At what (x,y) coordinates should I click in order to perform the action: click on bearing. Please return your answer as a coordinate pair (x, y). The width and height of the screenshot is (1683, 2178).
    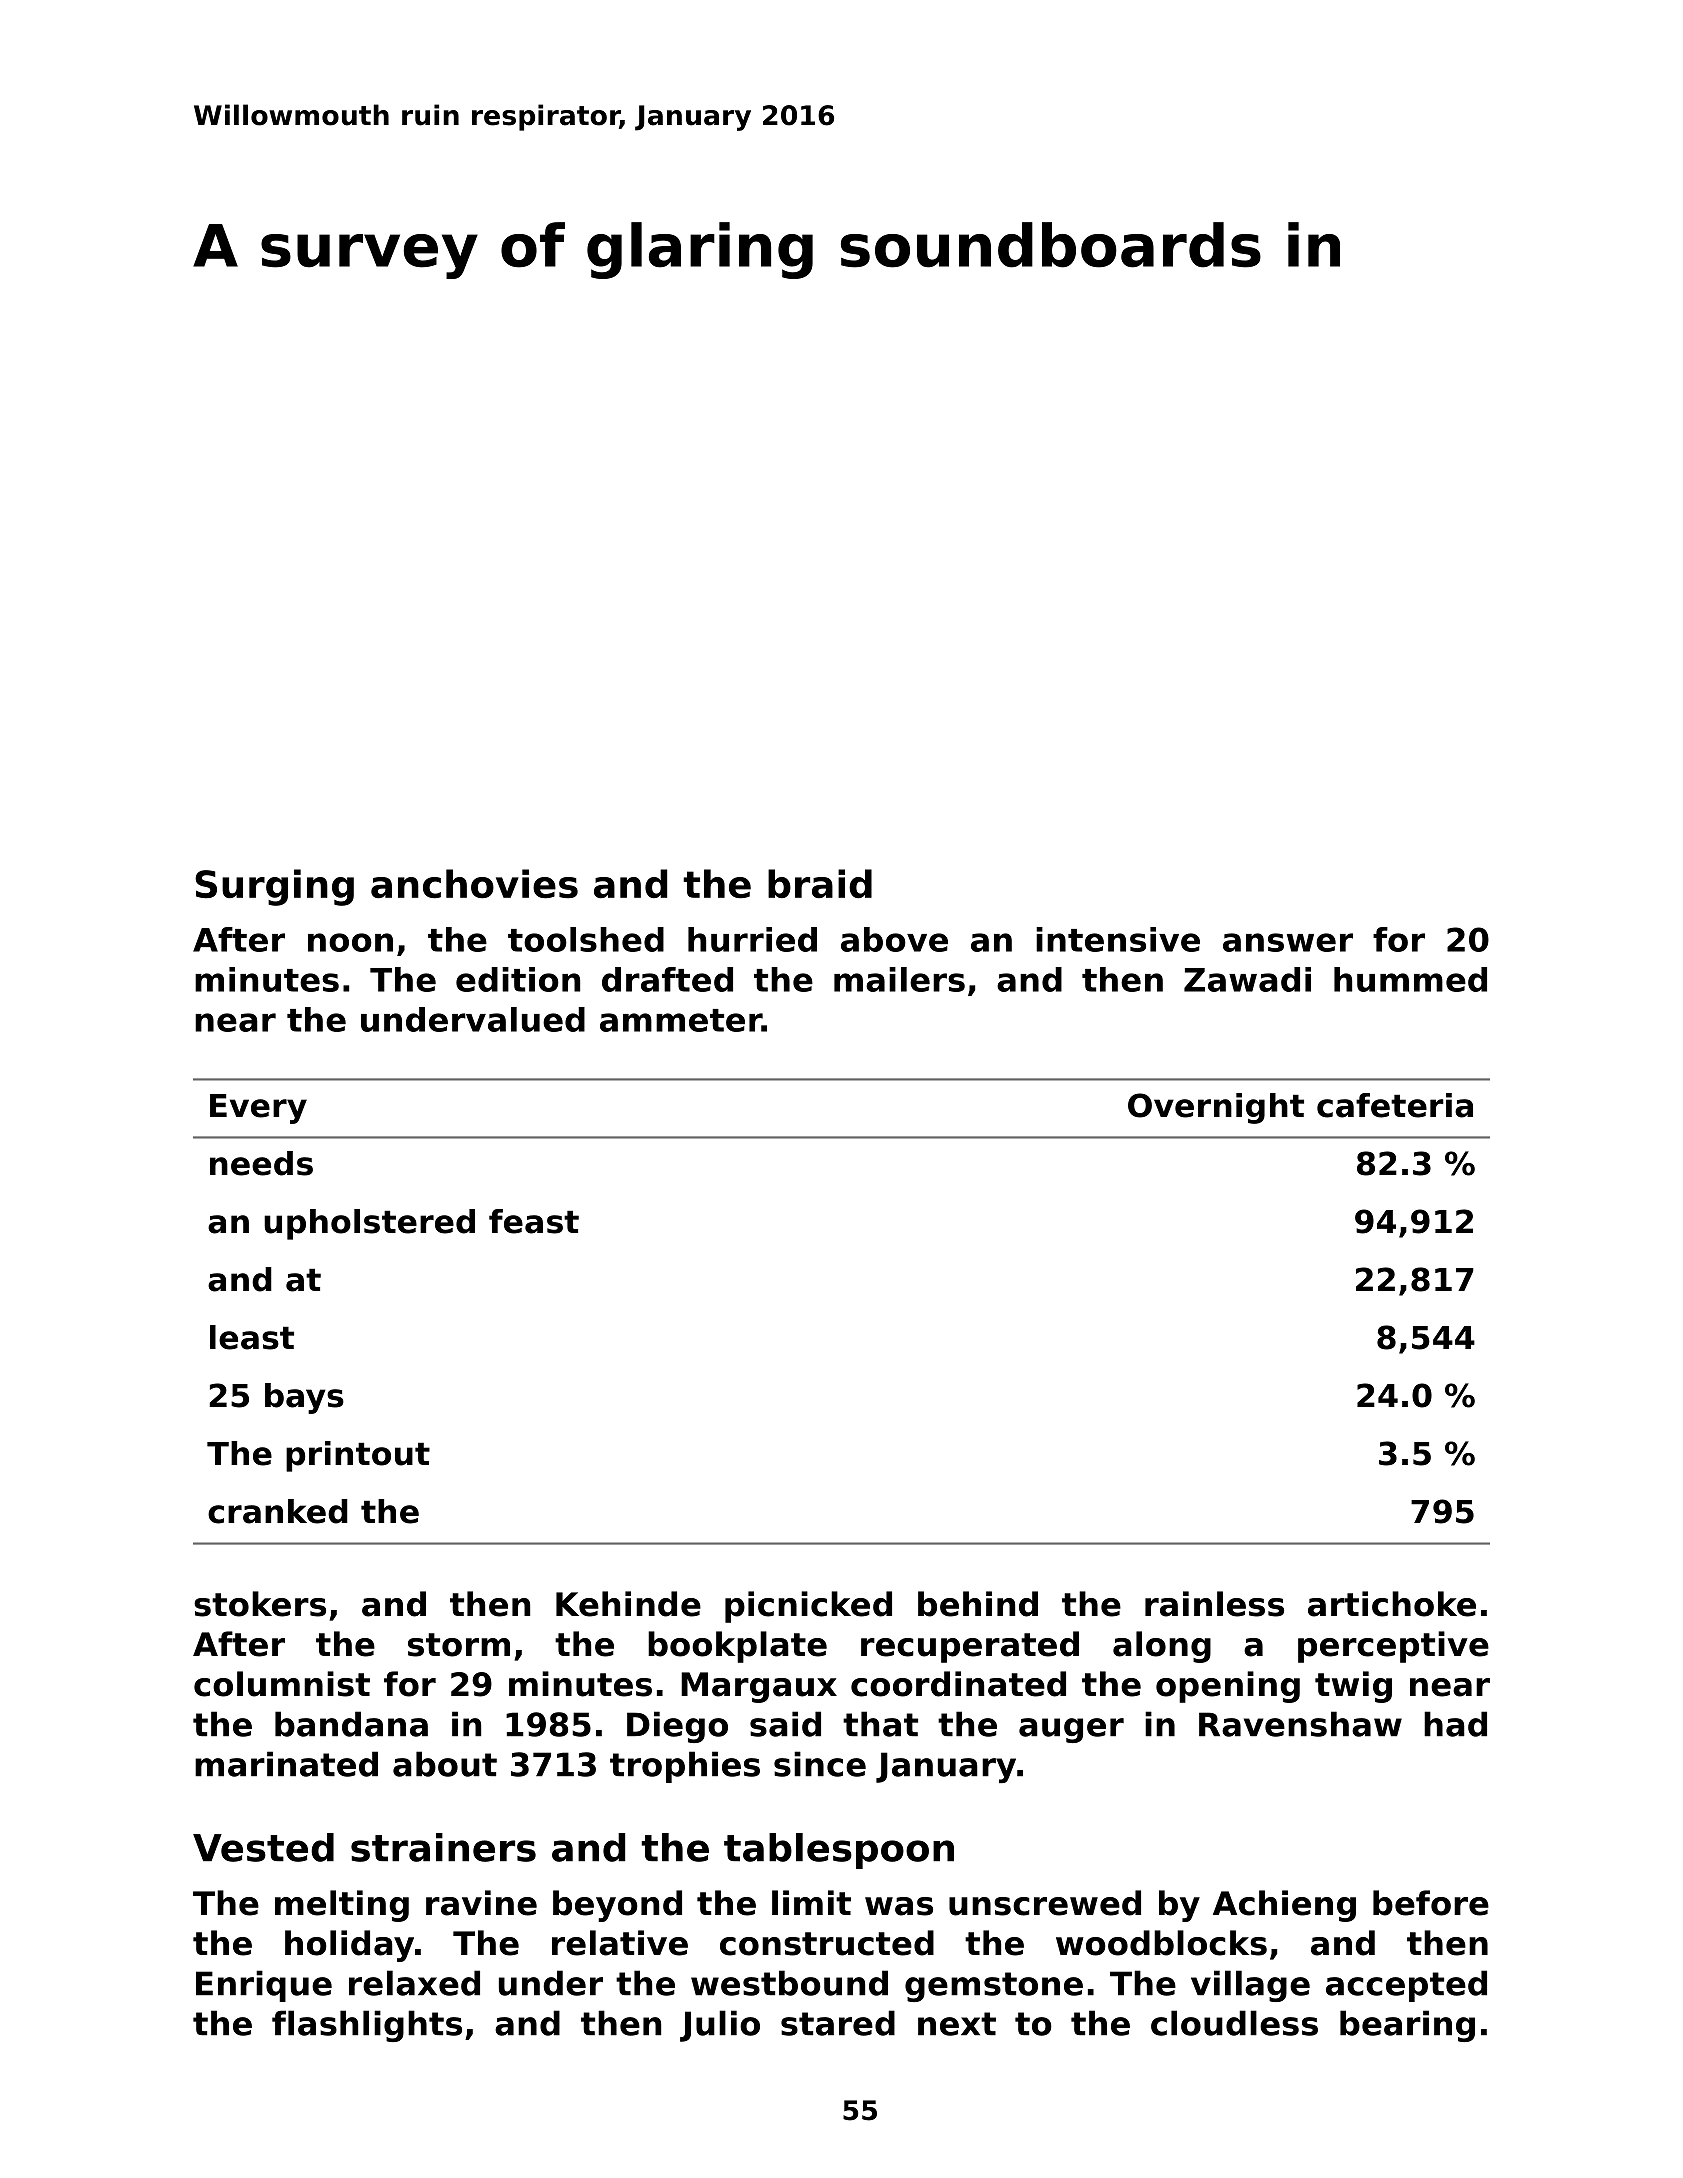
    Looking at the image, I should click on (1407, 2026).
